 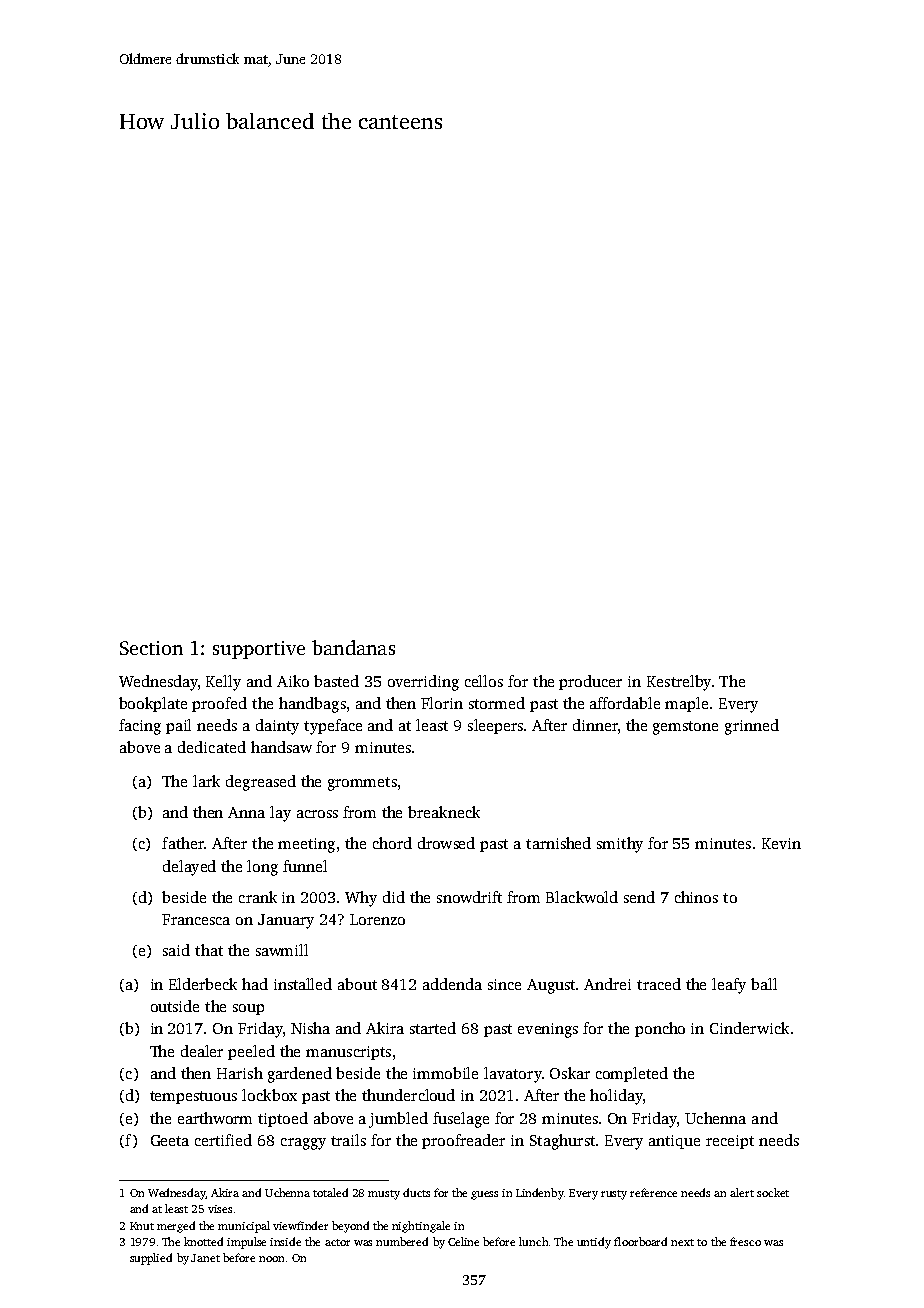 I want to click on bandanas, so click(x=353, y=647).
